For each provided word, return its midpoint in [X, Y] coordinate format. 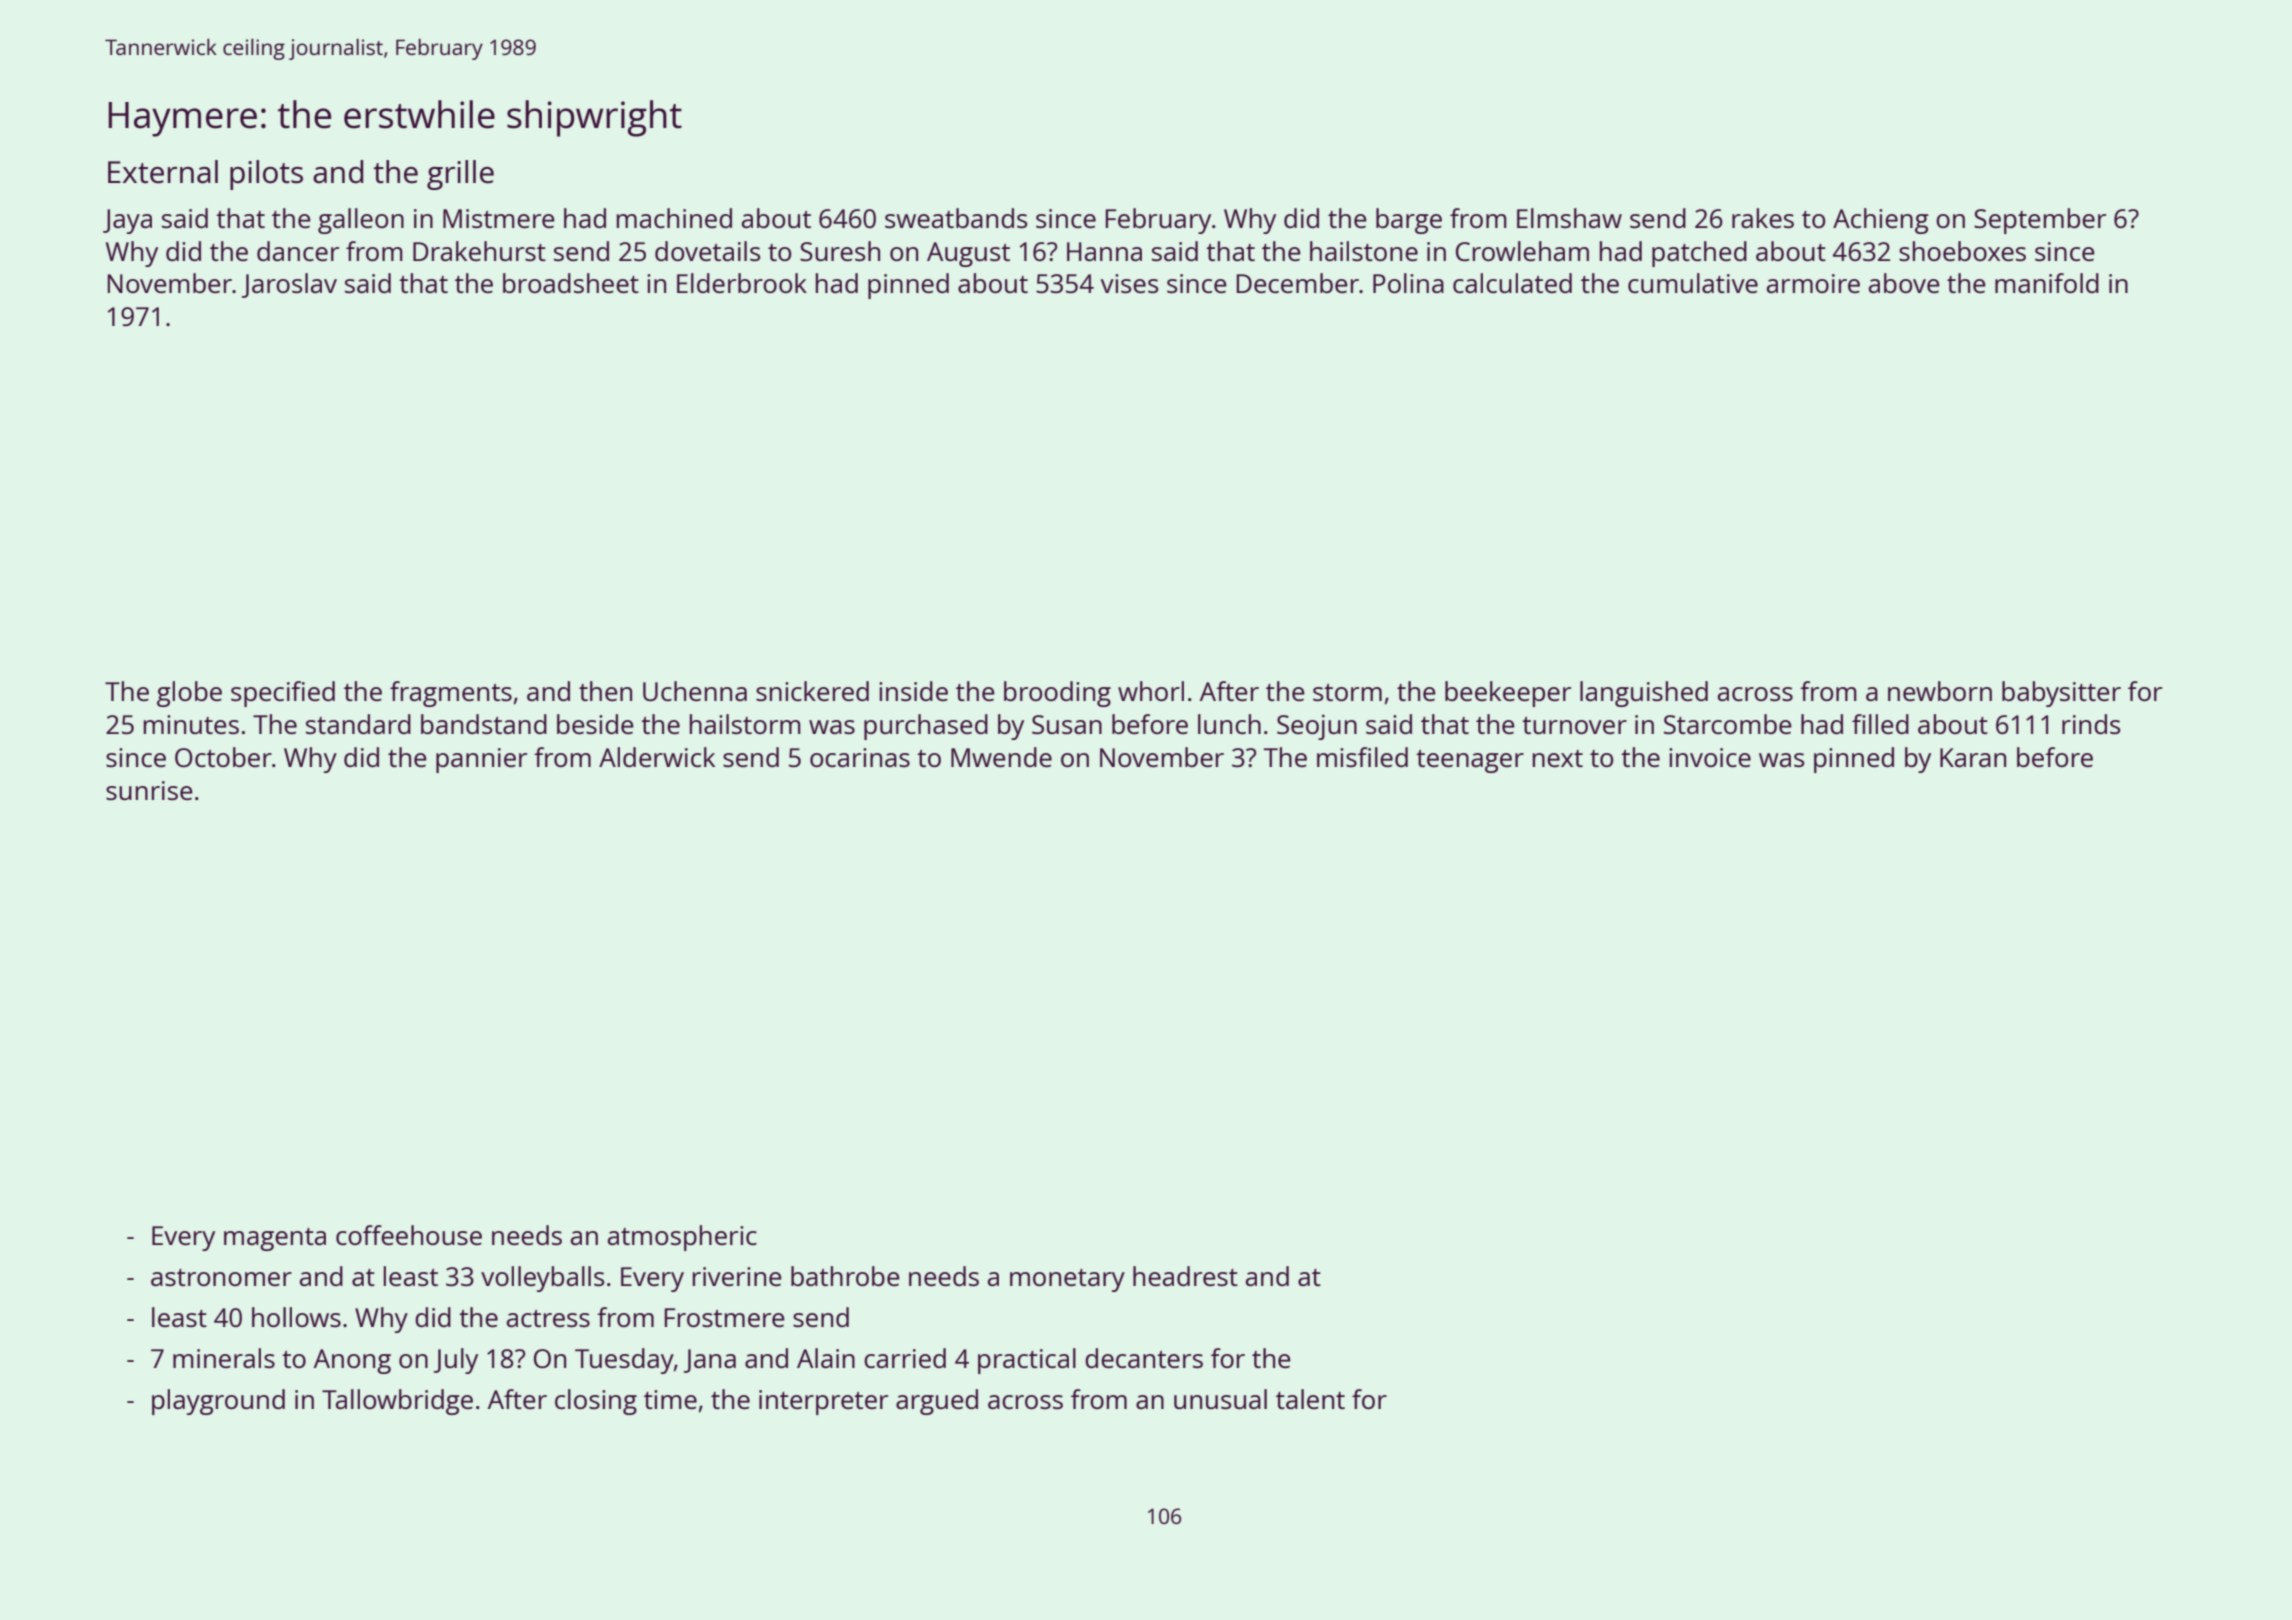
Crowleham [1522, 251]
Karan [1973, 757]
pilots [266, 175]
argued [937, 1402]
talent [1310, 1399]
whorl [1151, 691]
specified [283, 694]
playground [218, 1402]
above [1904, 283]
